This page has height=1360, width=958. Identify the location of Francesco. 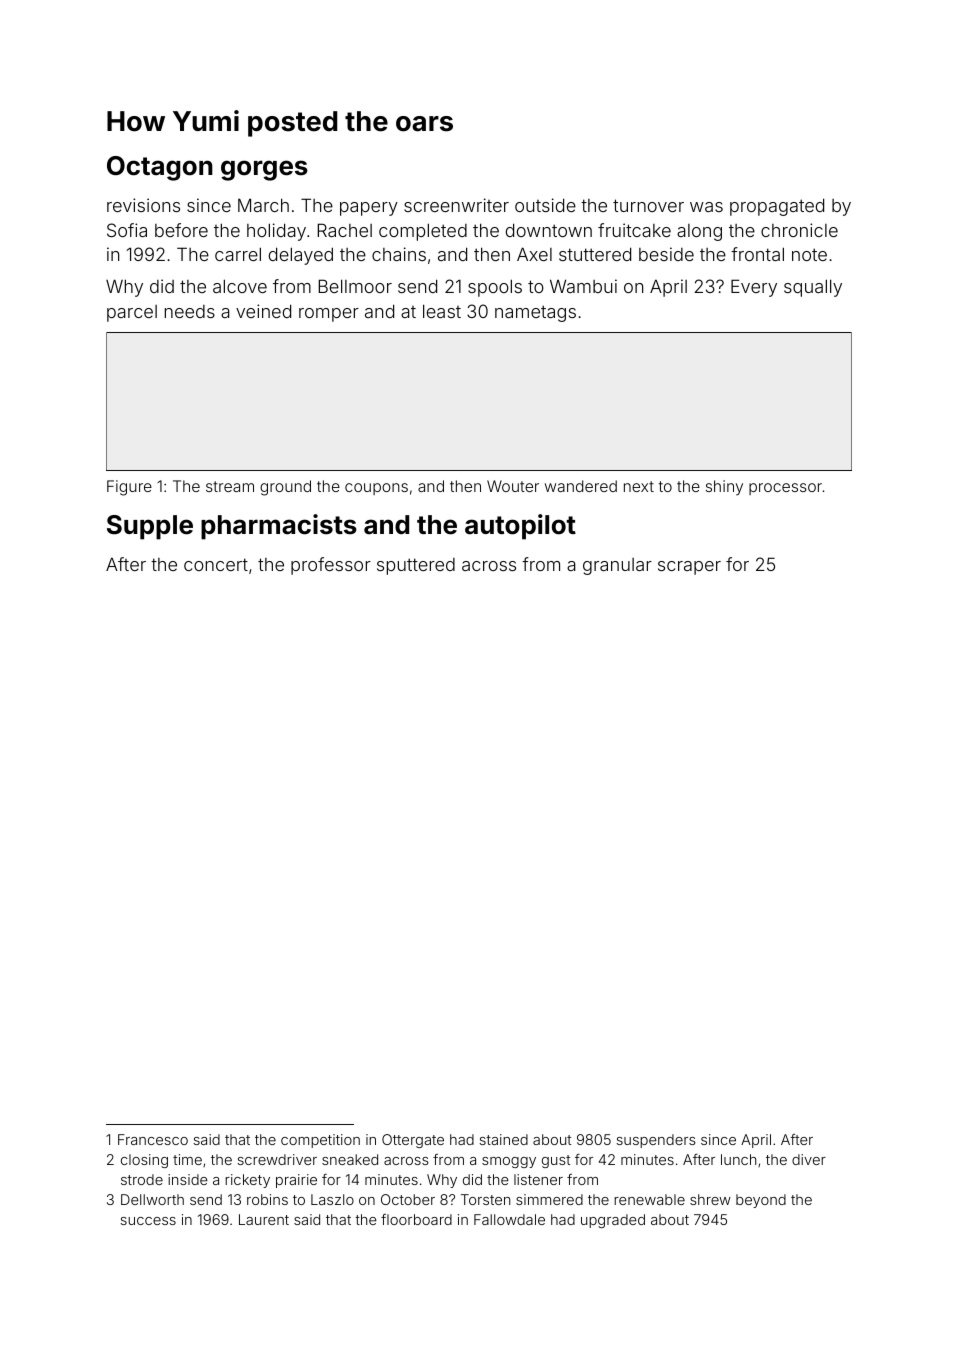
(153, 1139).
